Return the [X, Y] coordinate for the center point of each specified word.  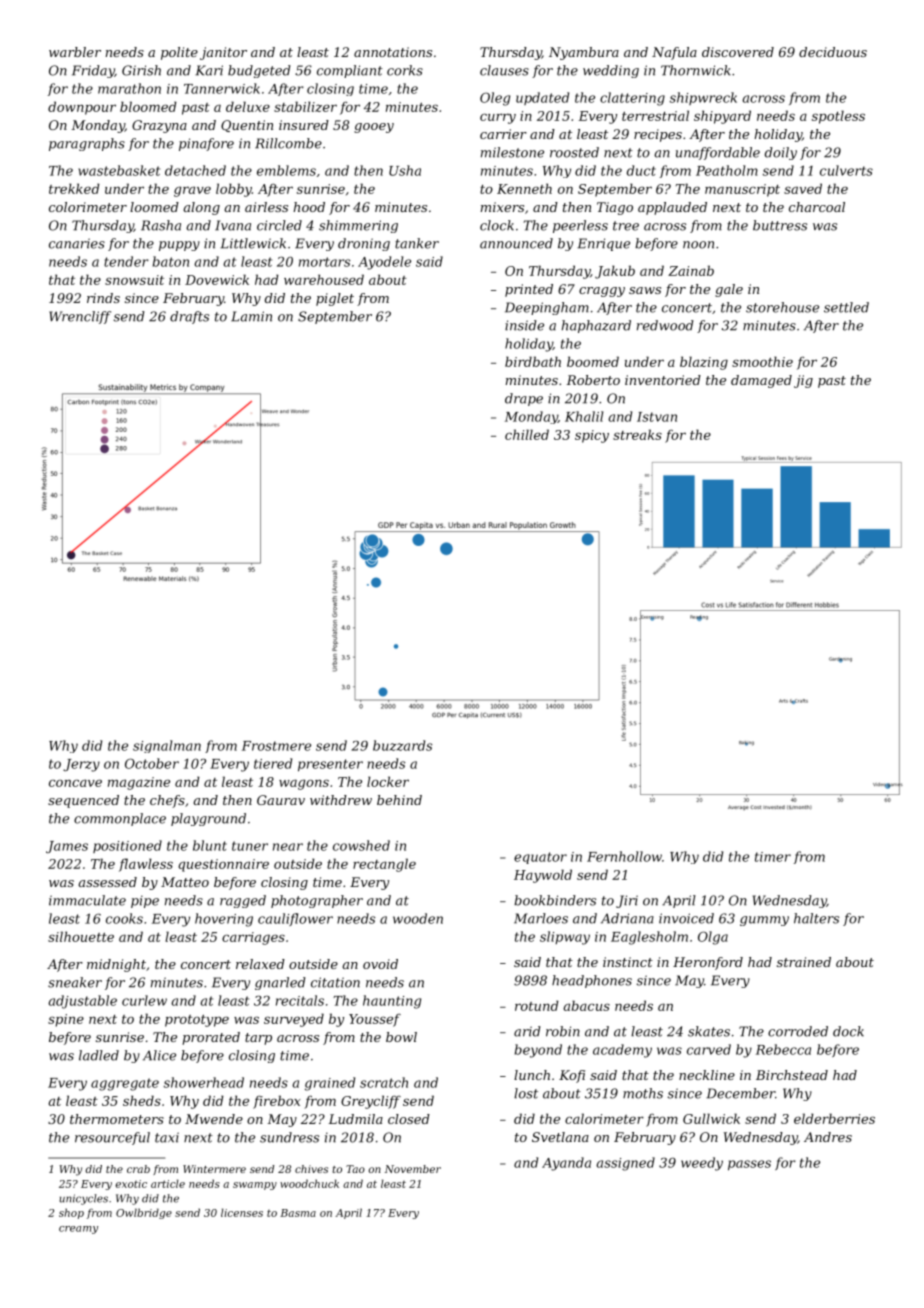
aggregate [125, 1084]
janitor [223, 53]
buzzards [402, 745]
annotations [393, 52]
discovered [738, 52]
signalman [167, 746]
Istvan [657, 417]
